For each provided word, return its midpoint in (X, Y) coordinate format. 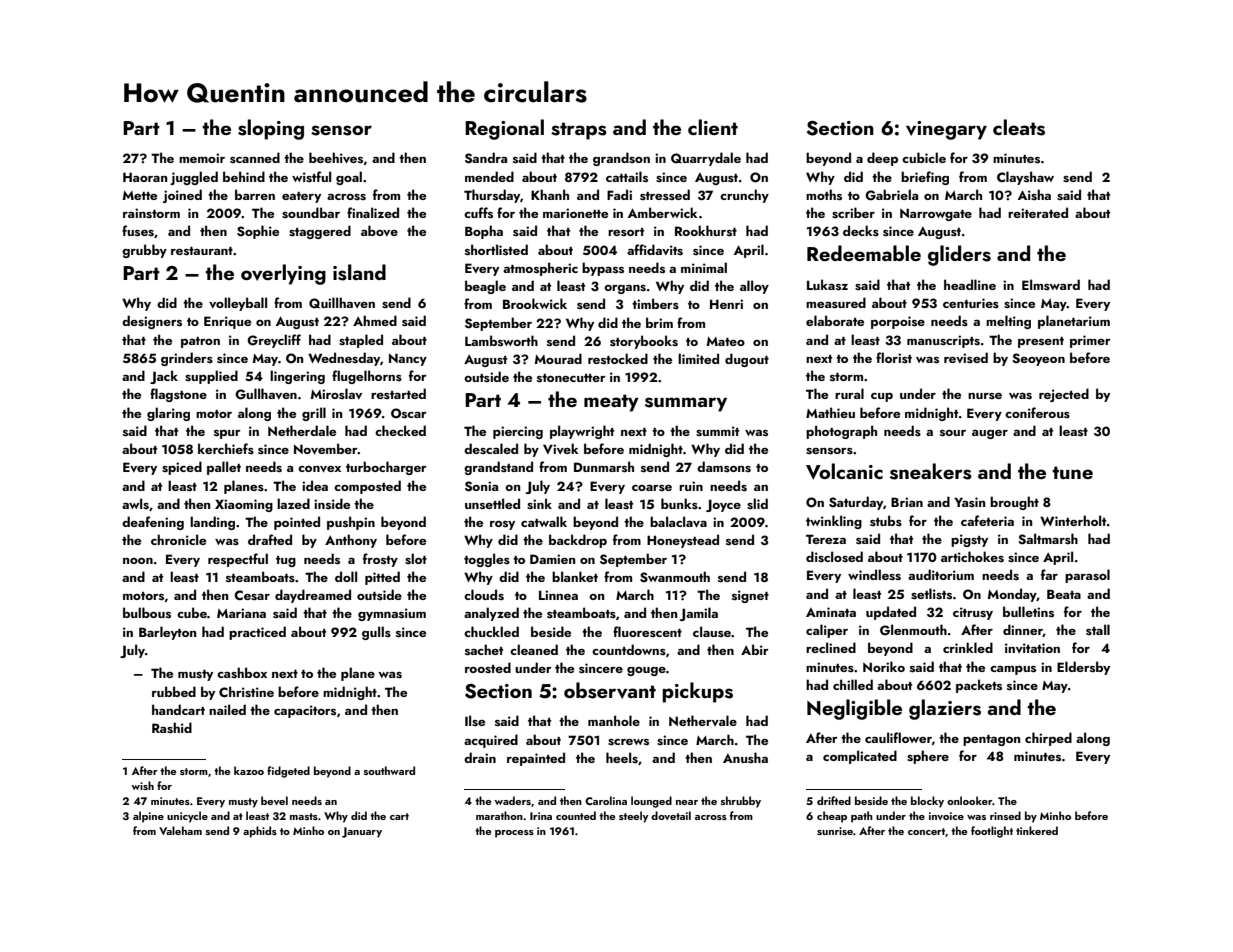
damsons (724, 467)
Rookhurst (706, 231)
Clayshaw (1025, 178)
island (359, 272)
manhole (614, 720)
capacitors (305, 711)
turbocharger (386, 468)
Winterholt (1073, 520)
